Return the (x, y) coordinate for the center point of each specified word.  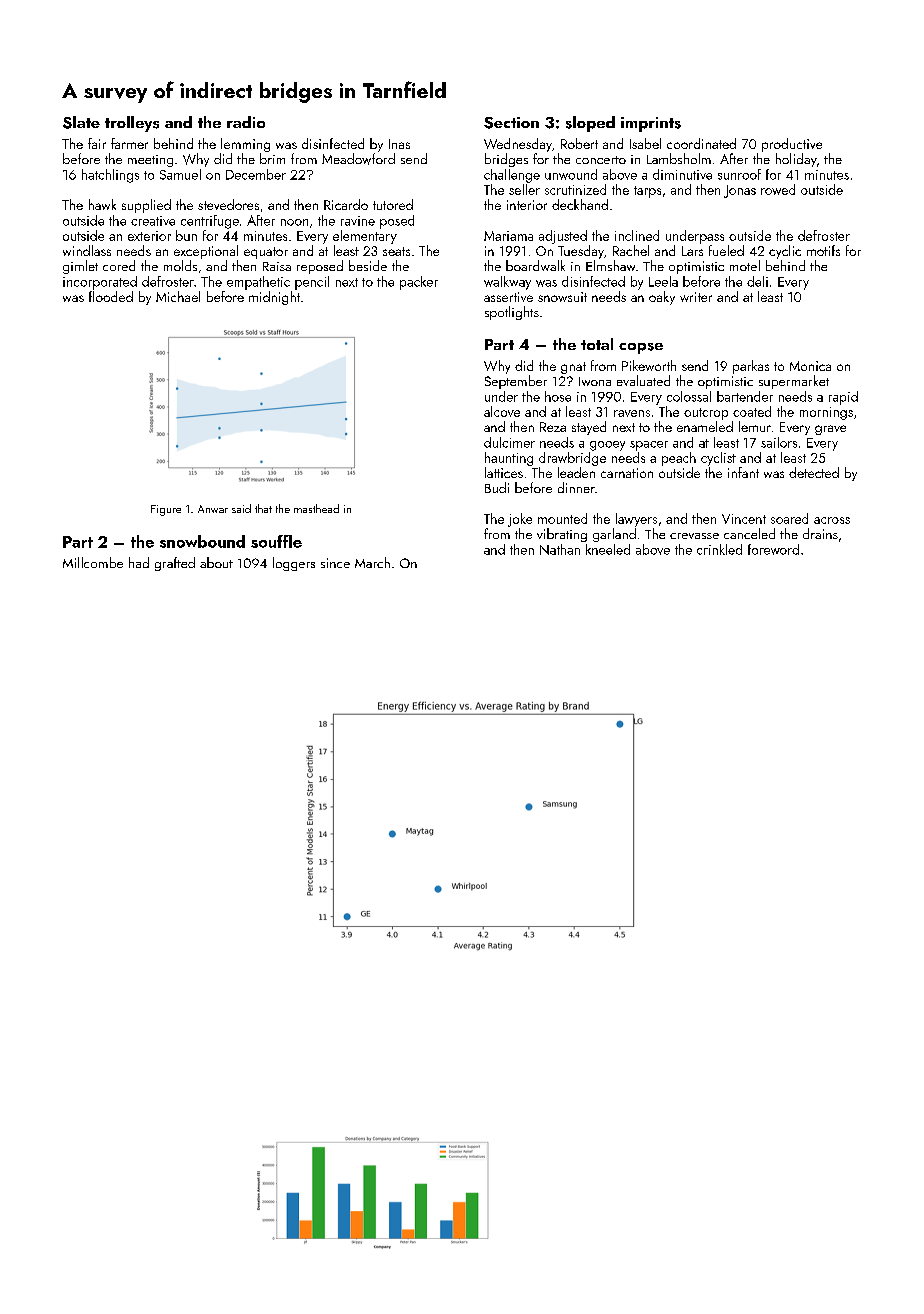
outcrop (706, 414)
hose (558, 396)
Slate (81, 122)
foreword (773, 549)
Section (511, 123)
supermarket (794, 382)
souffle (276, 541)
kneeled (608, 549)
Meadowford (358, 159)
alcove (502, 411)
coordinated (701, 143)
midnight (274, 298)
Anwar (213, 509)
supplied (146, 206)
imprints (651, 124)
